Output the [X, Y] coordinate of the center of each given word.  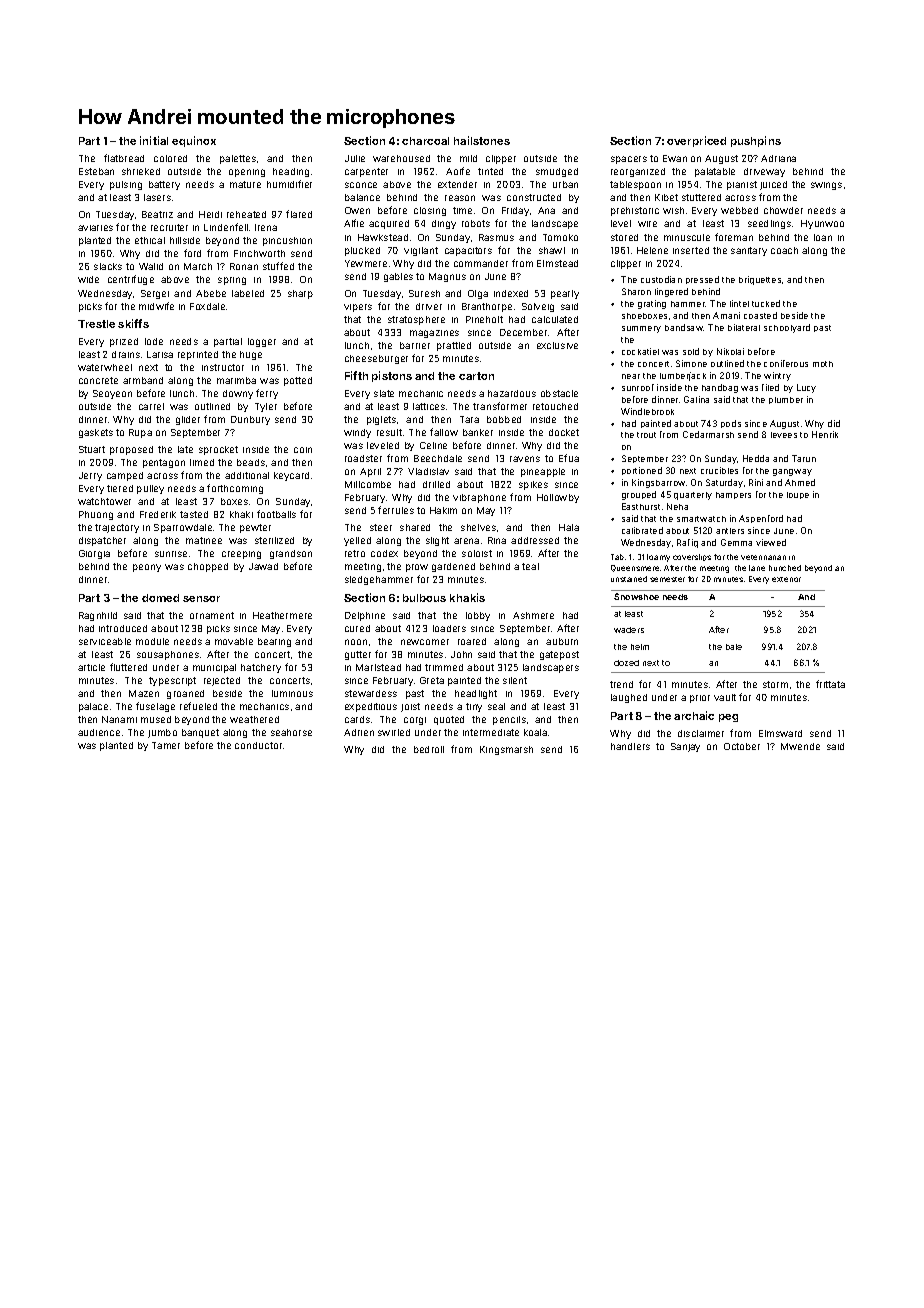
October [742, 746]
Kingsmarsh [506, 750]
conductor [258, 745]
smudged [557, 172]
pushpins [756, 141]
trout [646, 435]
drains [126, 354]
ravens [525, 459]
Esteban [96, 171]
